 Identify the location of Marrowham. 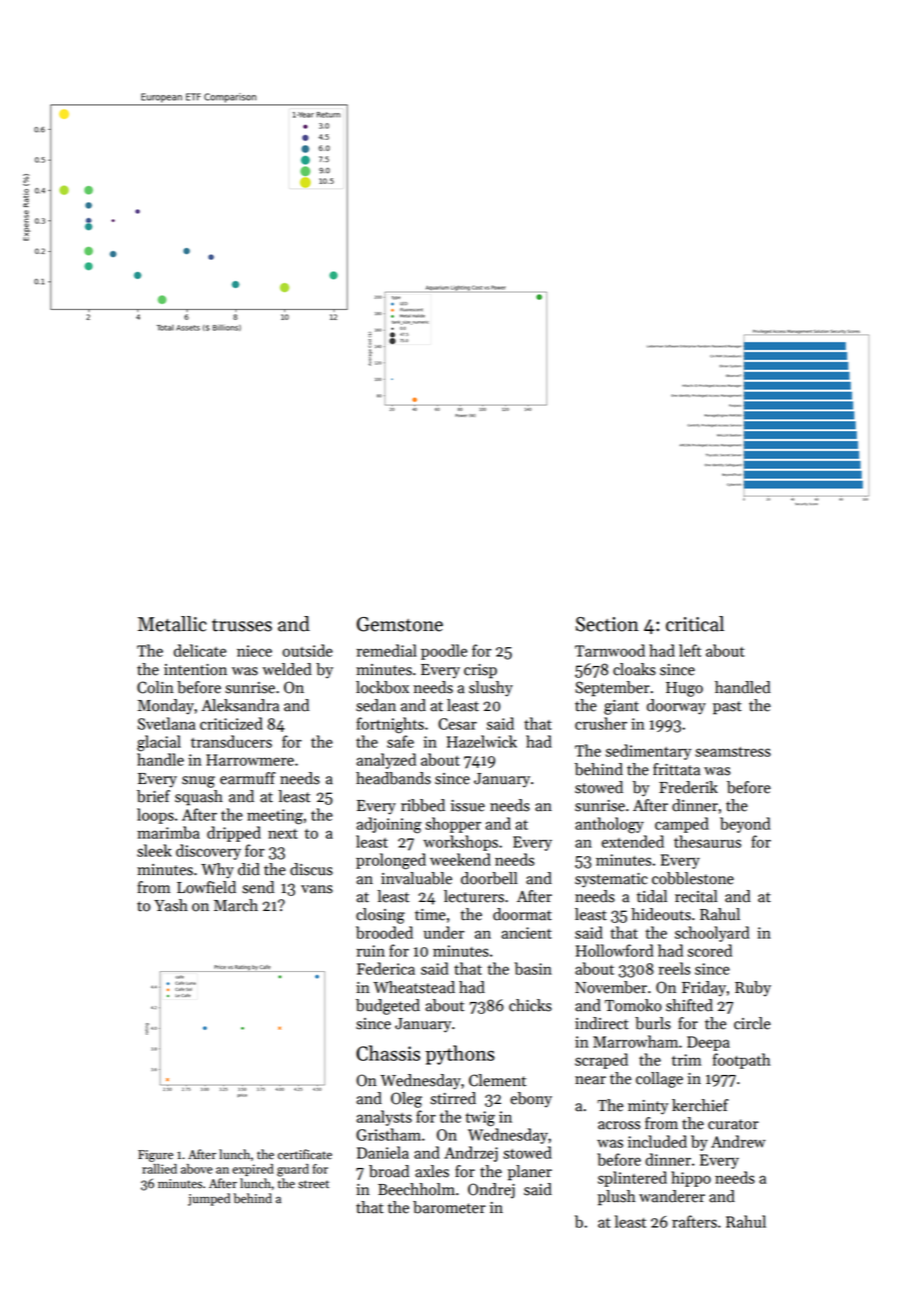
(635, 1041).
